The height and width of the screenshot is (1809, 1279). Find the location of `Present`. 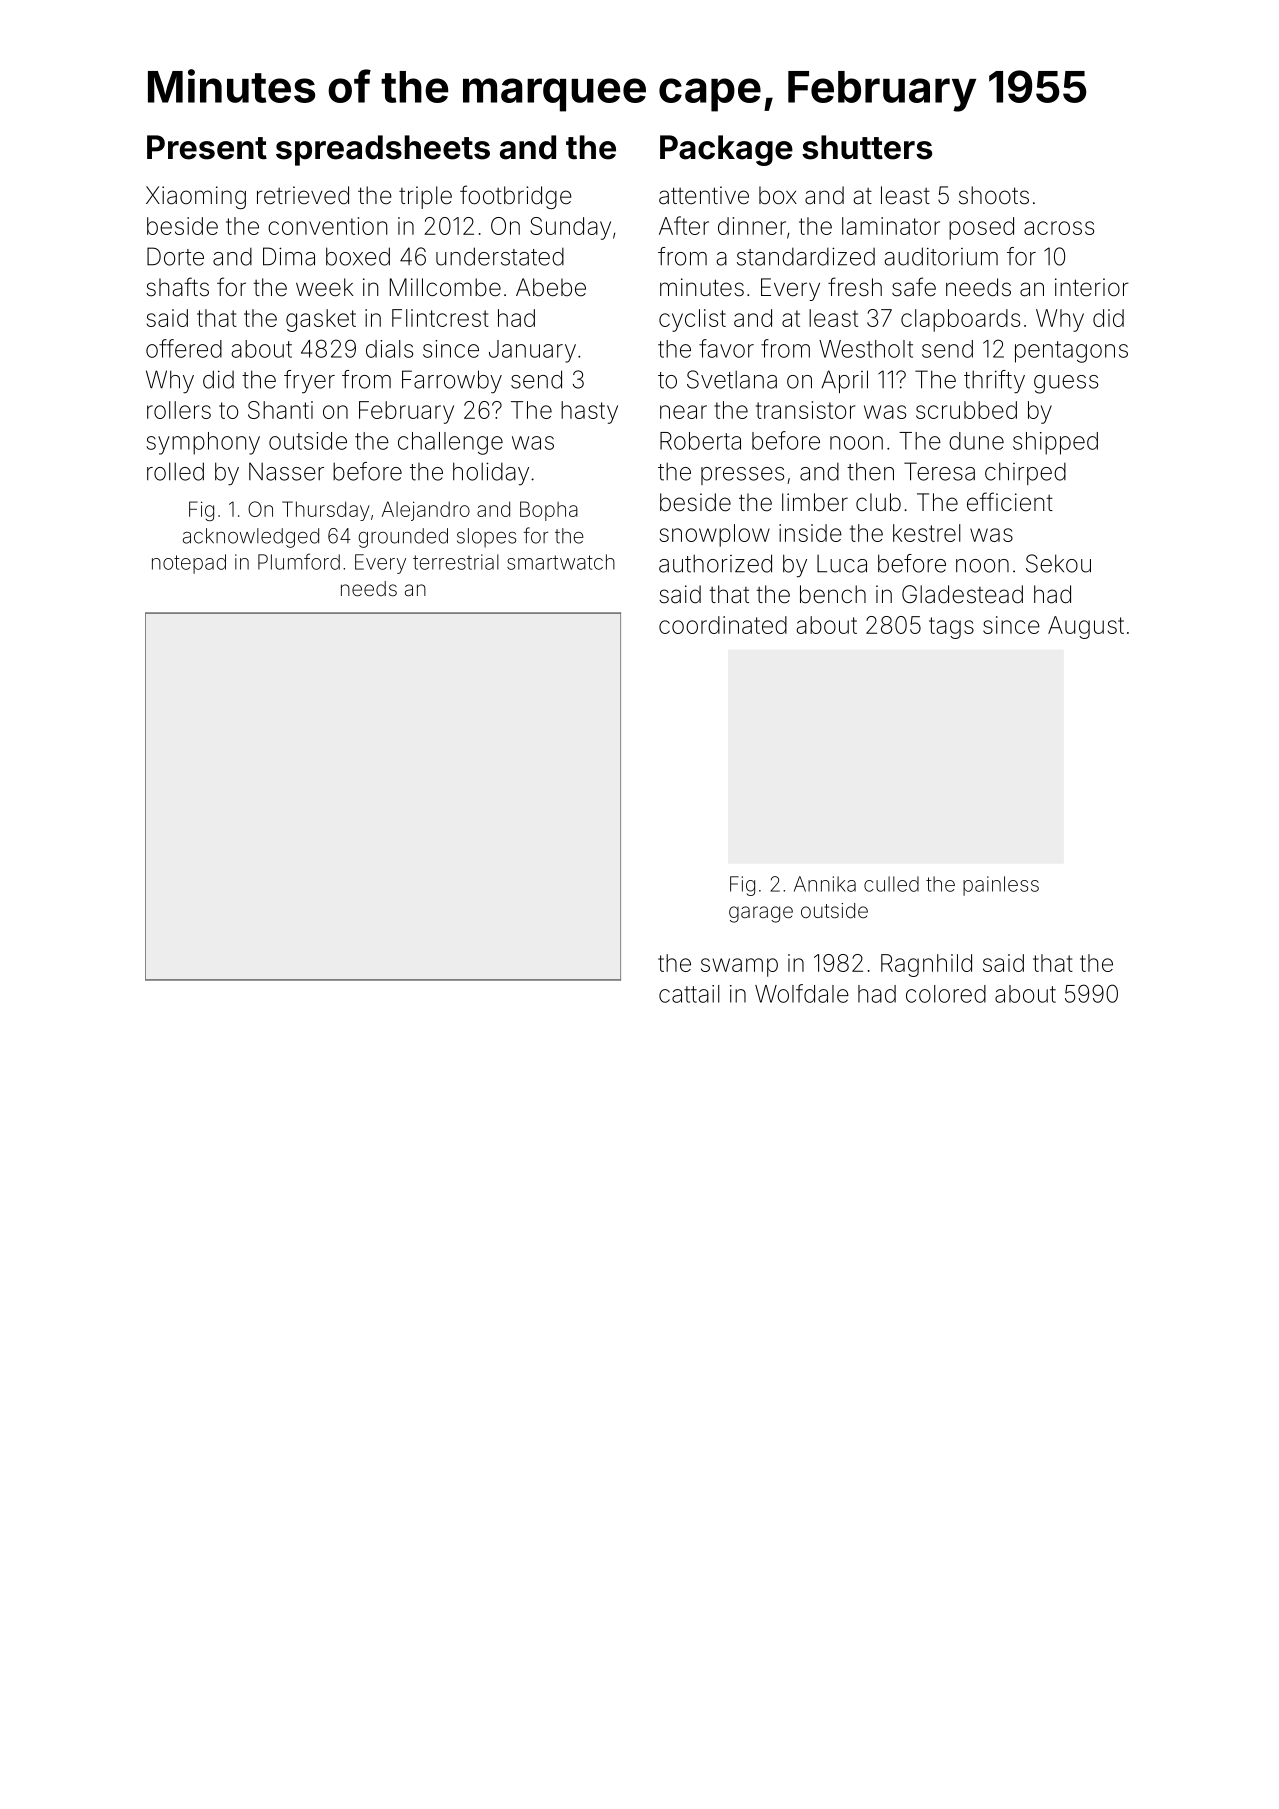

Present is located at coordinates (207, 147).
